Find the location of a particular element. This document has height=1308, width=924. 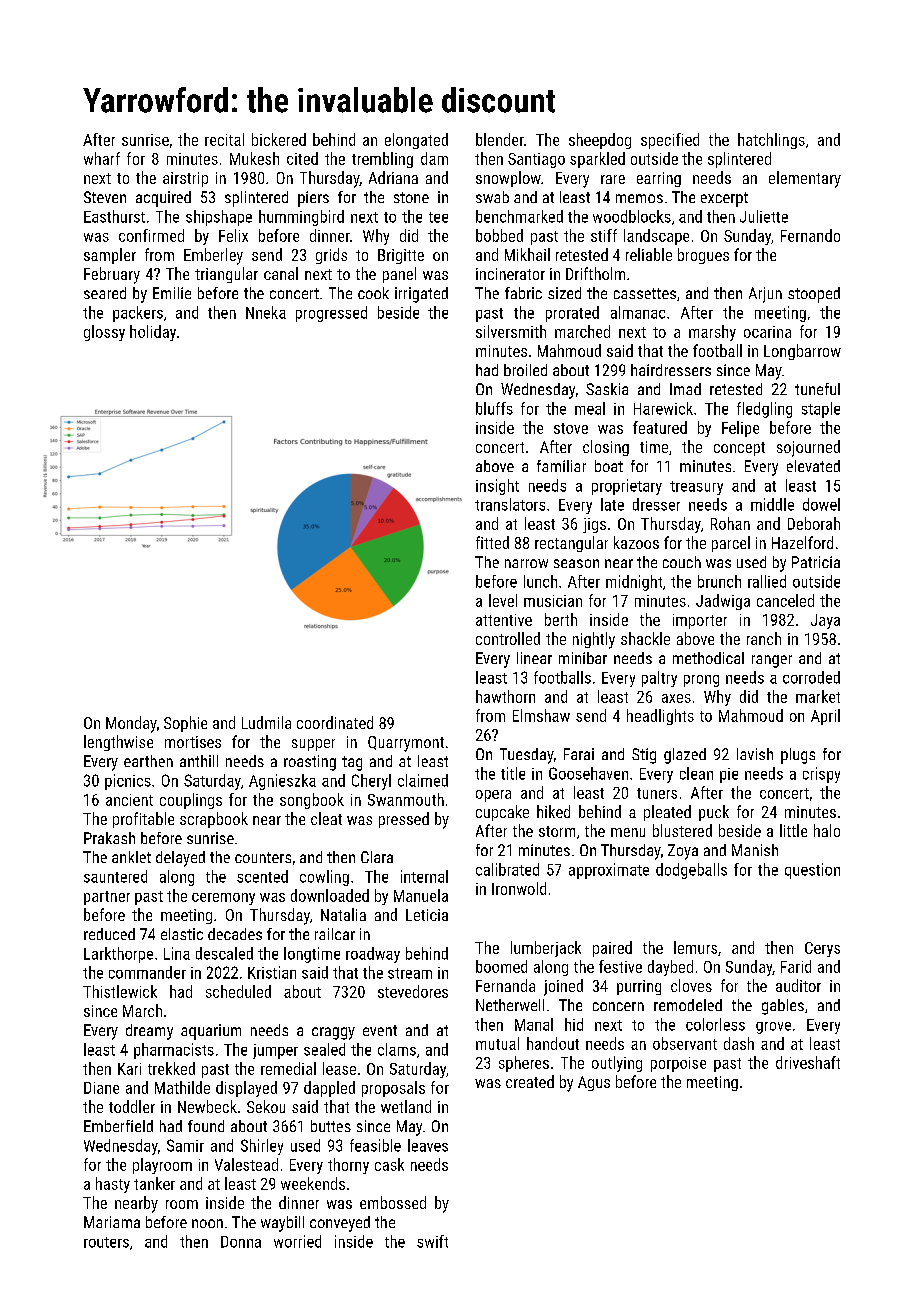

specified is located at coordinates (670, 141).
